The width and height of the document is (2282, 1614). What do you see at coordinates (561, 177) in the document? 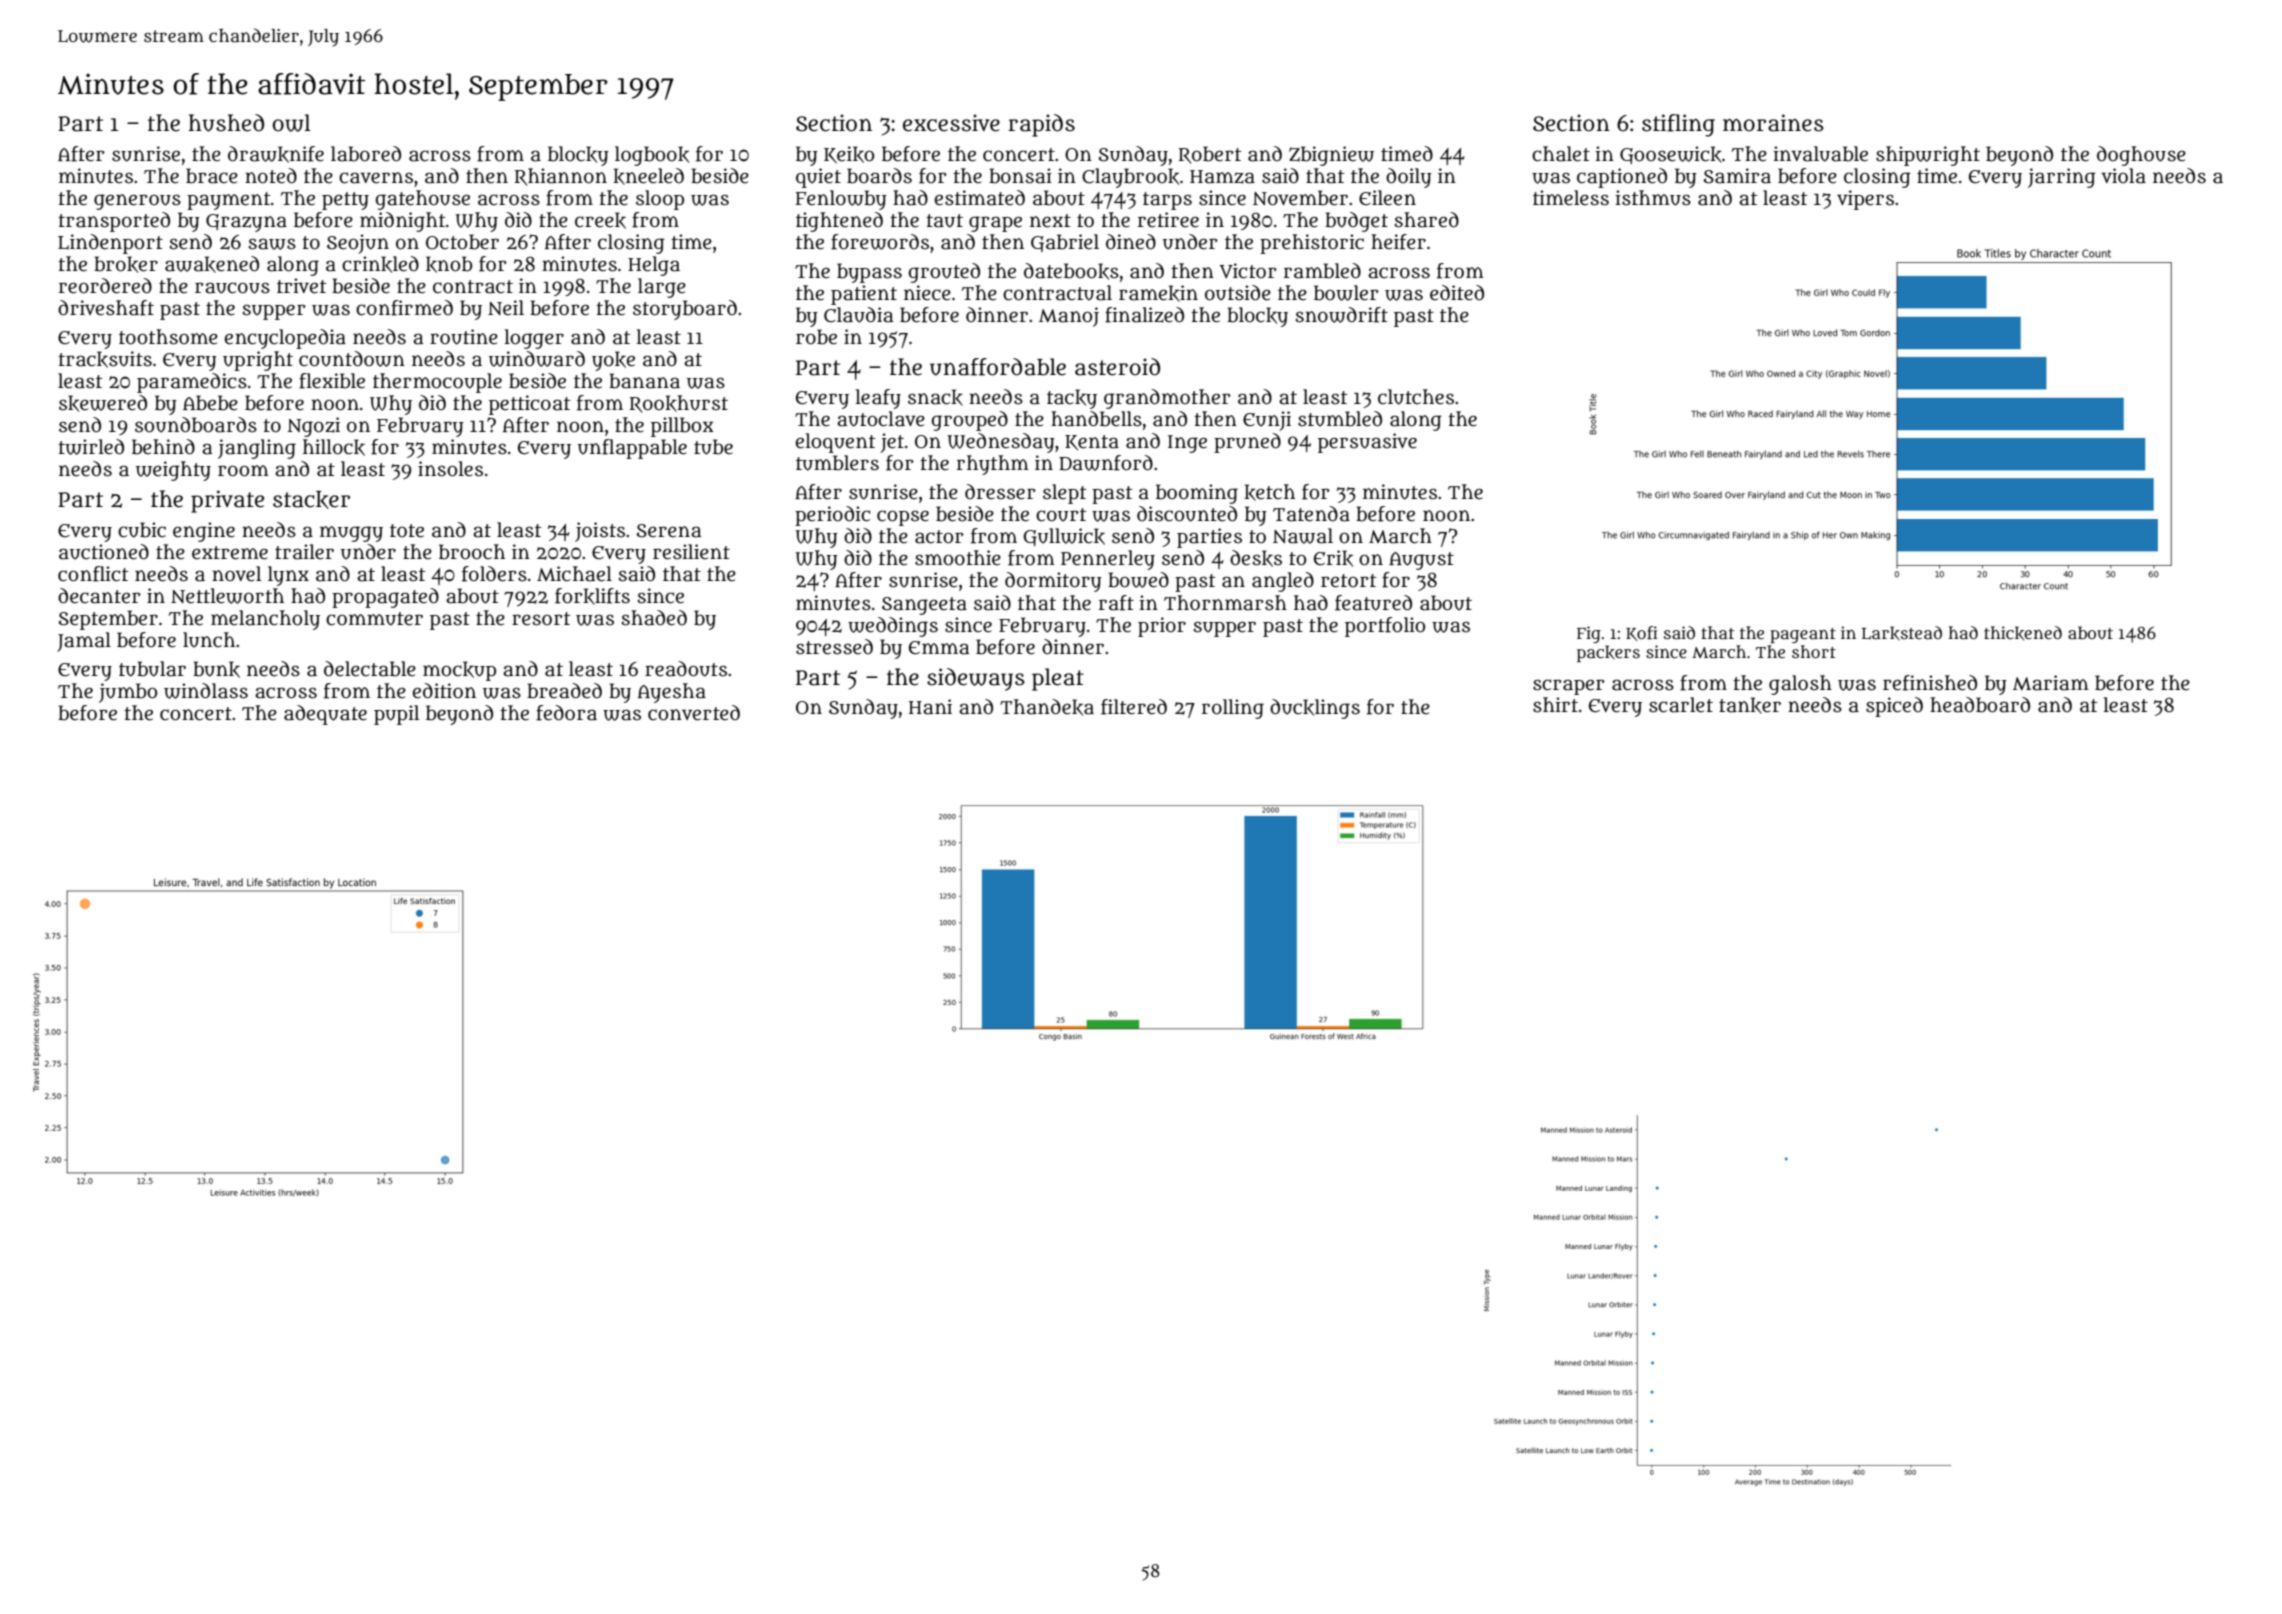
I see `Rhiannon` at bounding box center [561, 177].
